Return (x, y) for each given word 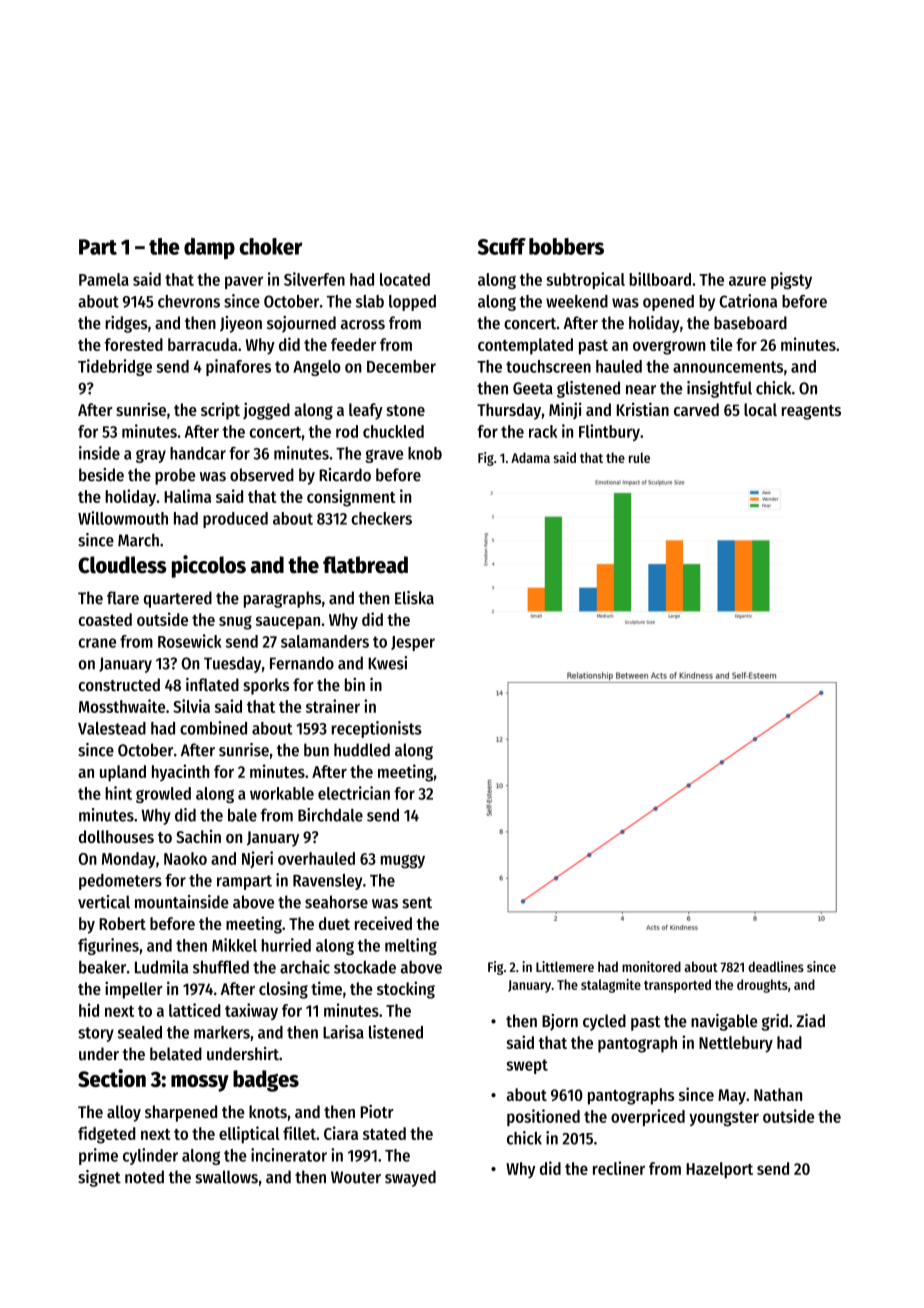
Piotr (377, 1111)
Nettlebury (736, 1044)
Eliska (414, 598)
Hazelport (719, 1170)
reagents (811, 412)
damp (209, 248)
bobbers (566, 246)
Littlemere (565, 966)
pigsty (791, 280)
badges (266, 1081)
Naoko (185, 858)
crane (97, 643)
